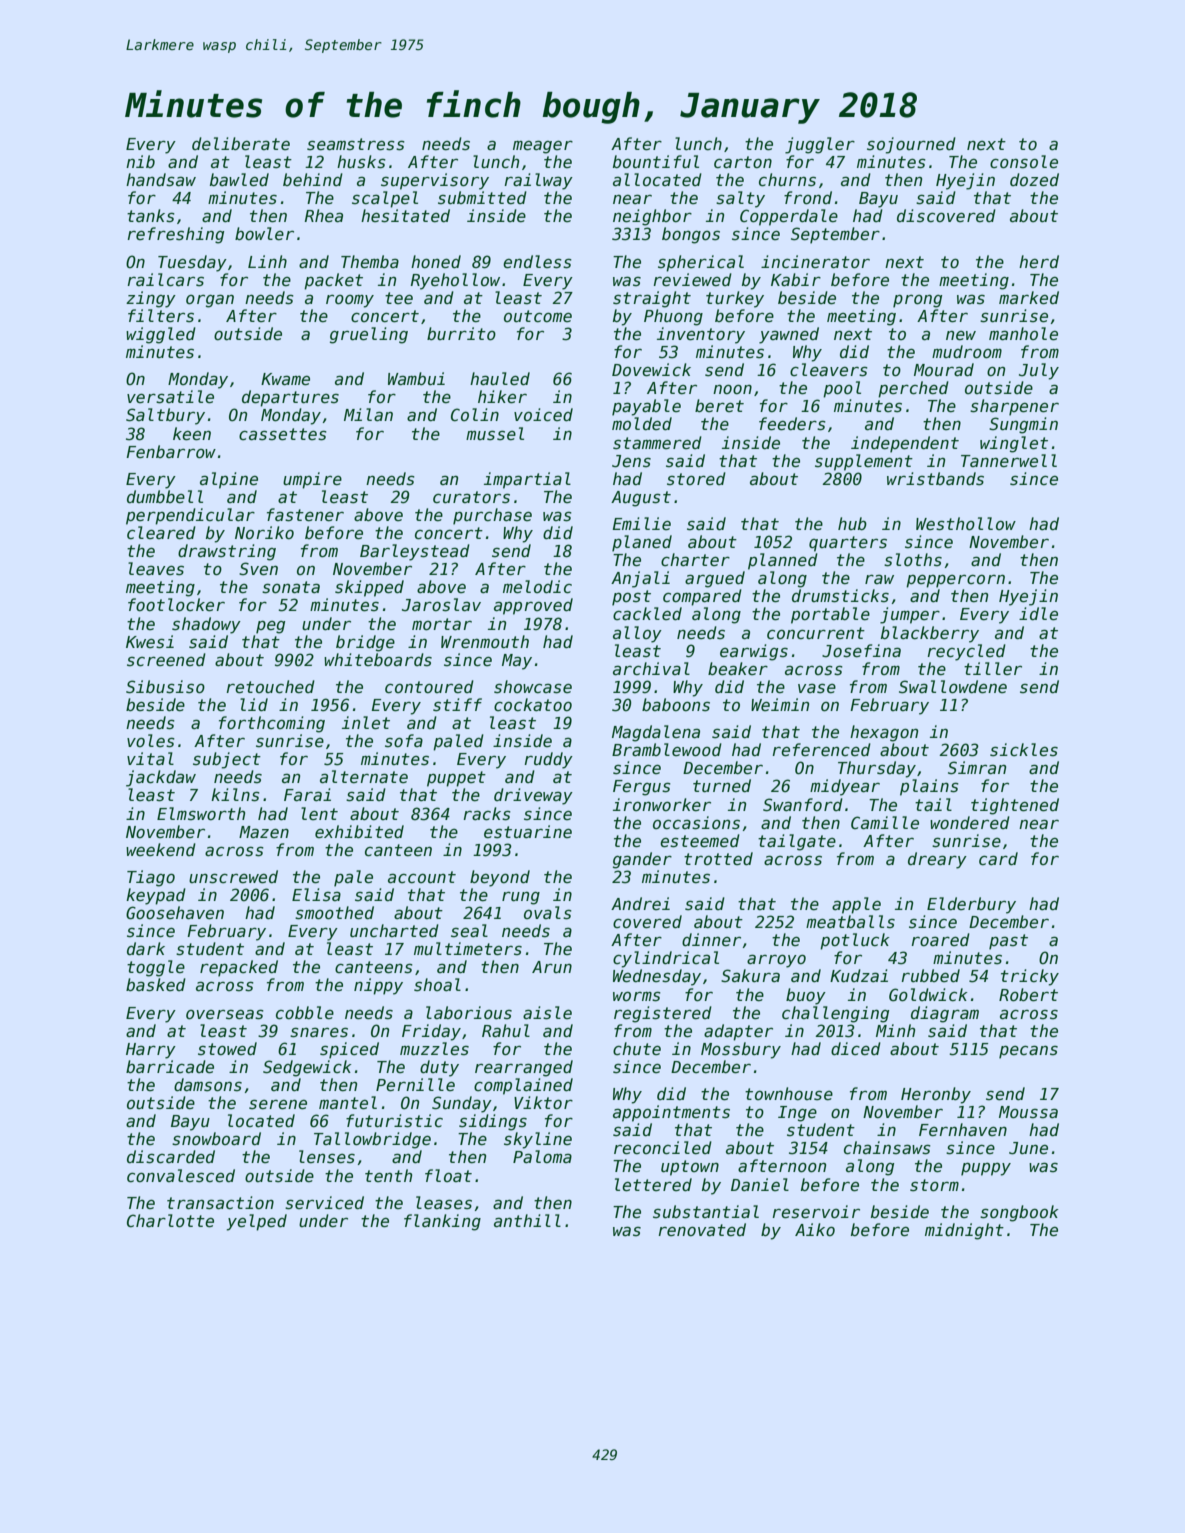  I want to click on console, so click(1024, 162).
